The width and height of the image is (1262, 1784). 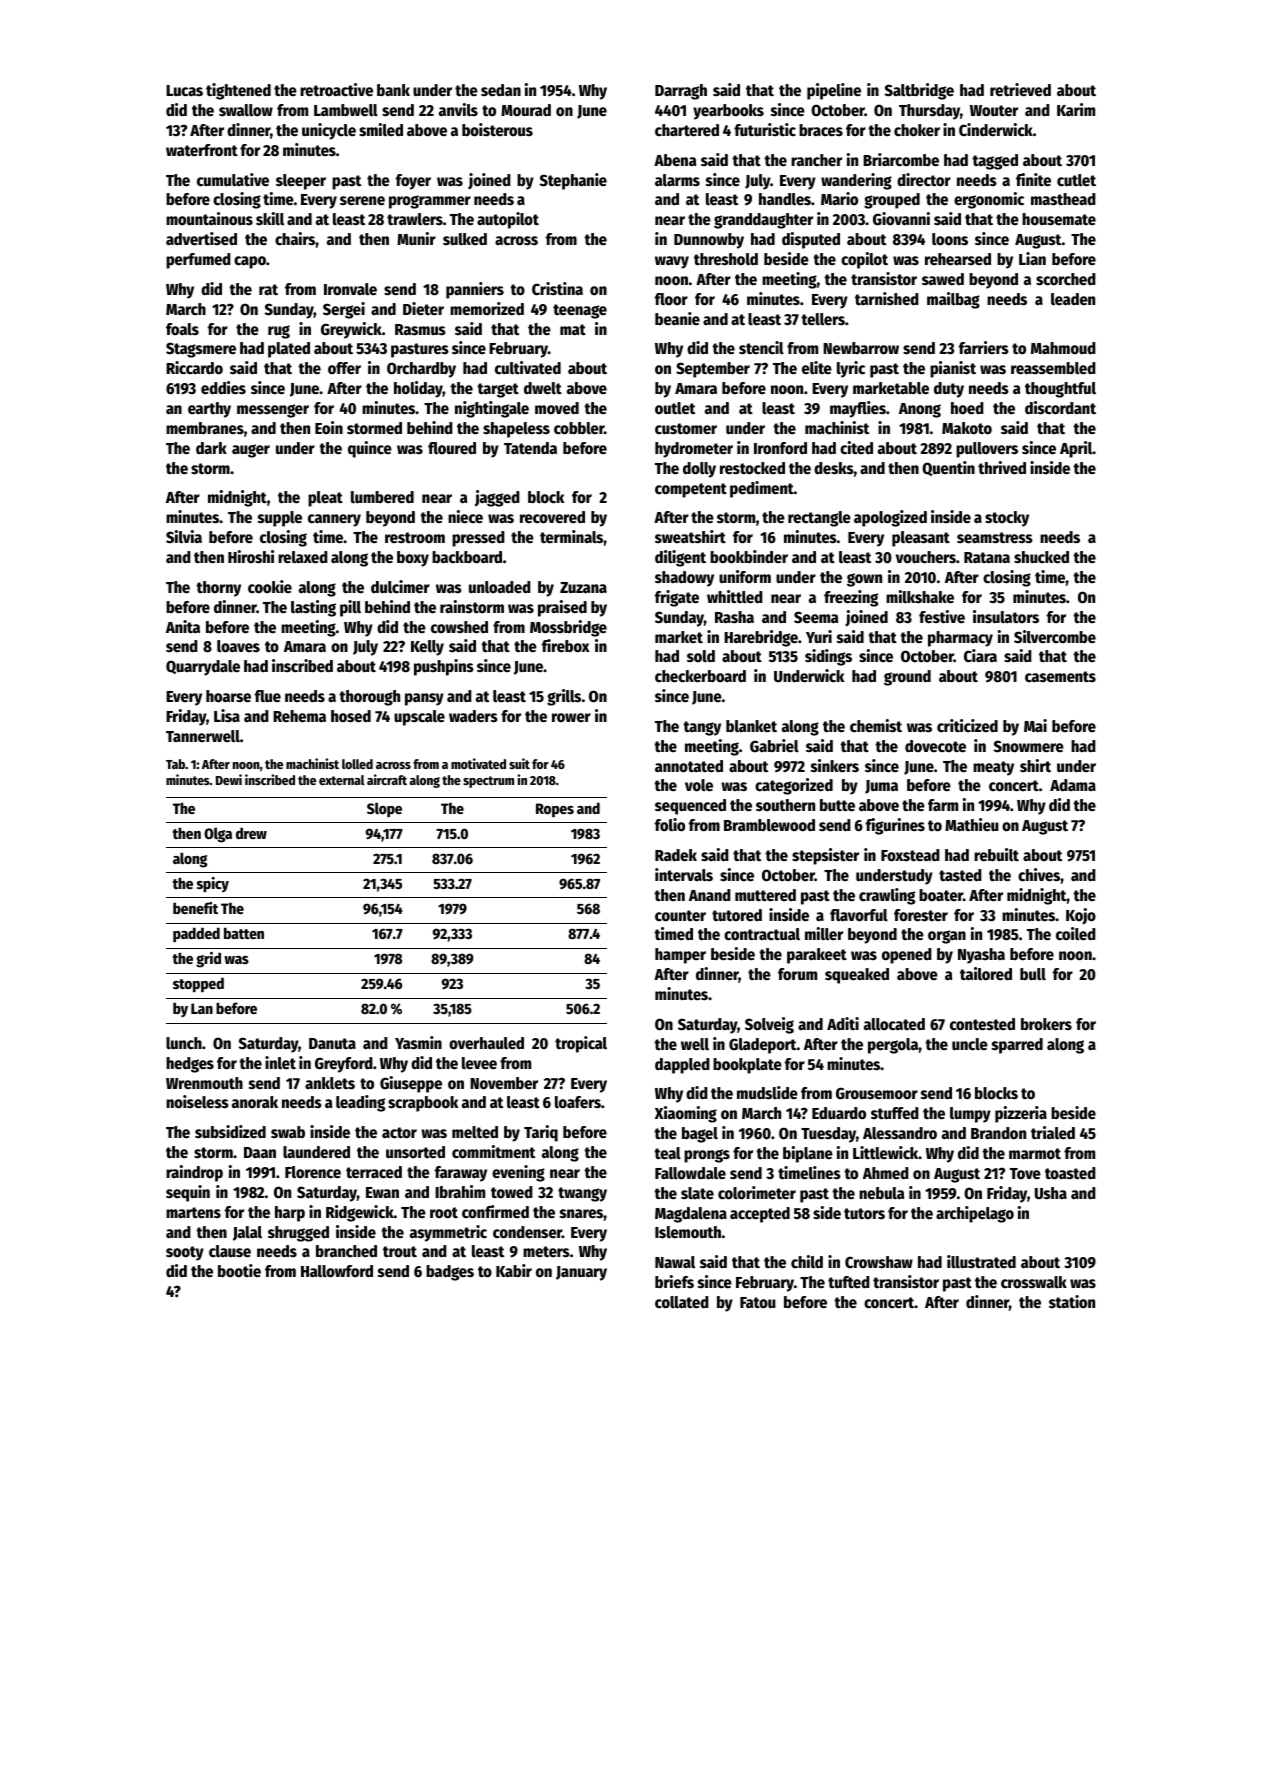 I want to click on Wouter, so click(x=994, y=111).
